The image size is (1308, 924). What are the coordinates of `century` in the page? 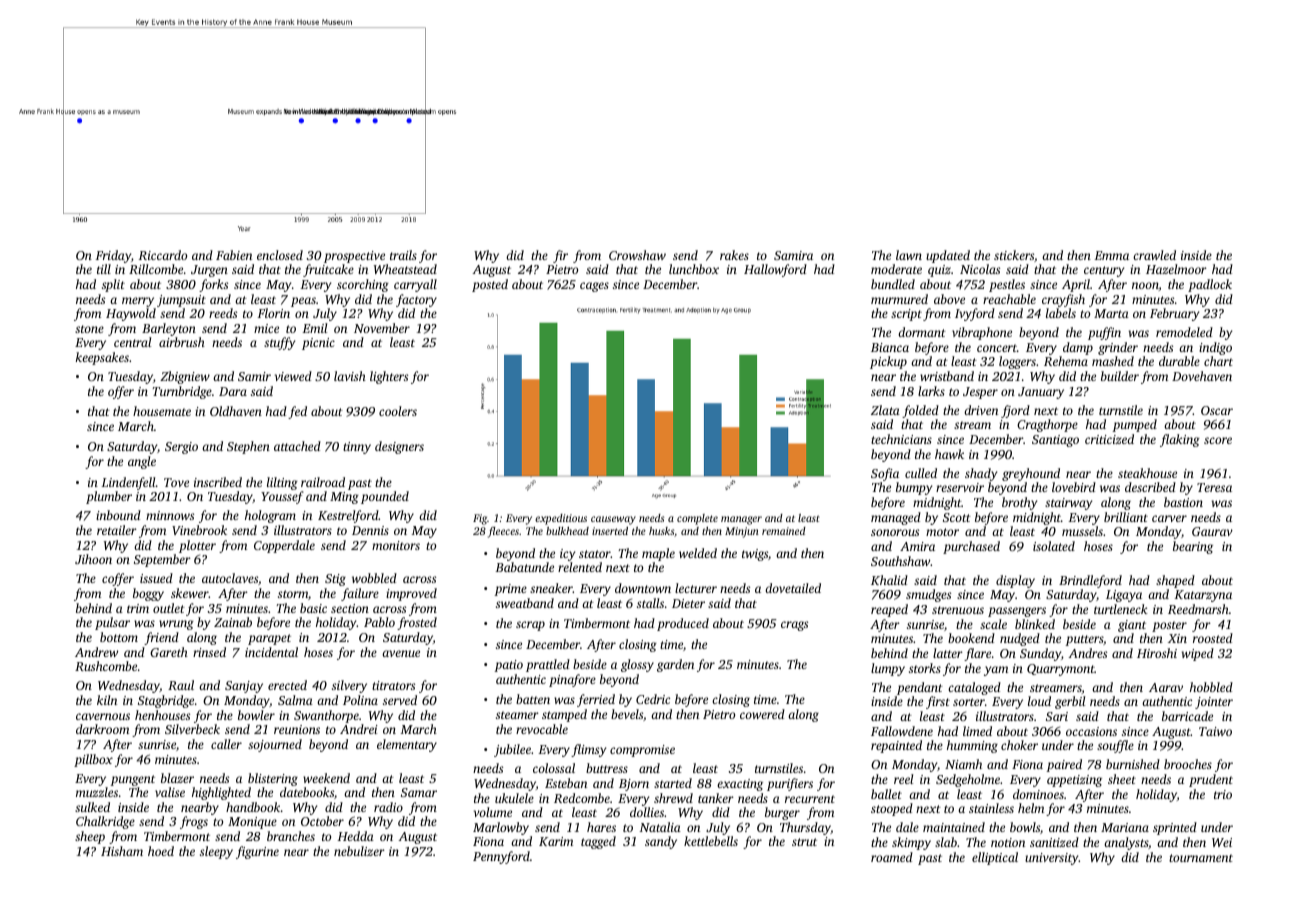 It's located at (1104, 271).
